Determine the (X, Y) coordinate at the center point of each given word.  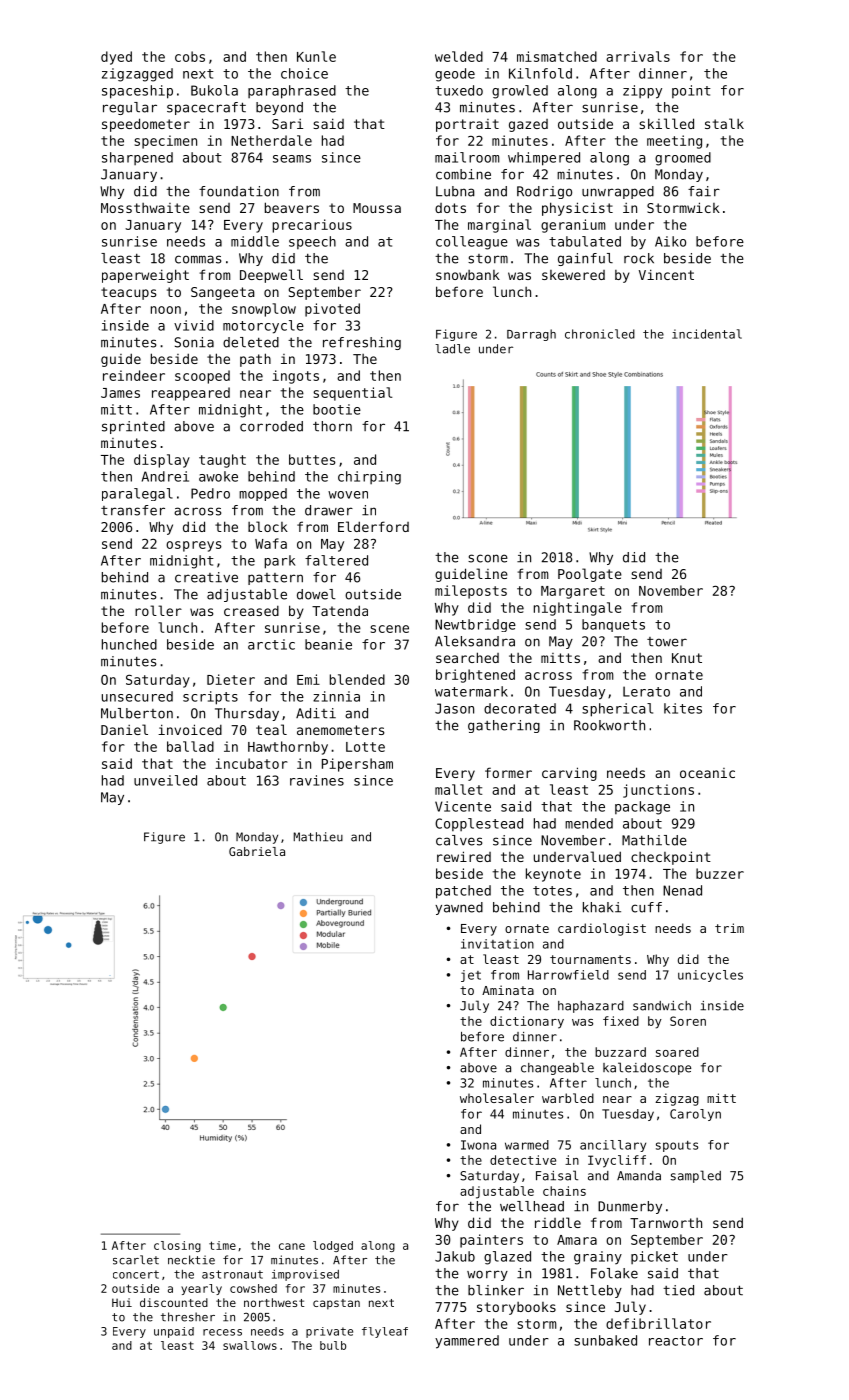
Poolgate (590, 575)
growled (520, 92)
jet (471, 976)
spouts (677, 1146)
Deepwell (271, 276)
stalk (724, 123)
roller (158, 610)
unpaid (174, 1332)
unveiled (165, 780)
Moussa (377, 208)
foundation (239, 191)
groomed (683, 159)
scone (488, 558)
